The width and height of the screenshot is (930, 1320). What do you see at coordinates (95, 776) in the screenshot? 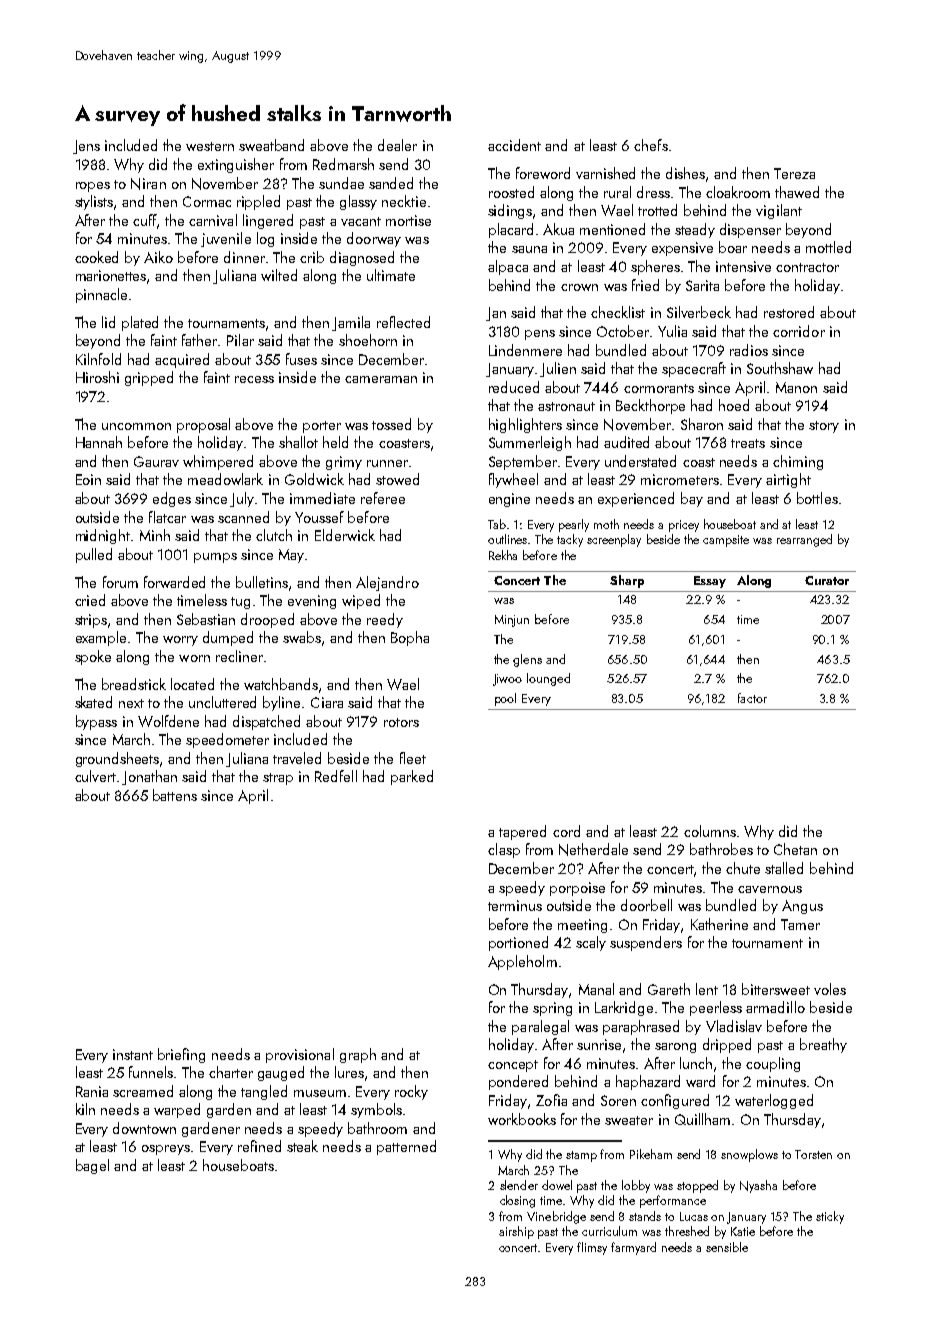
I see `culvert` at bounding box center [95, 776].
